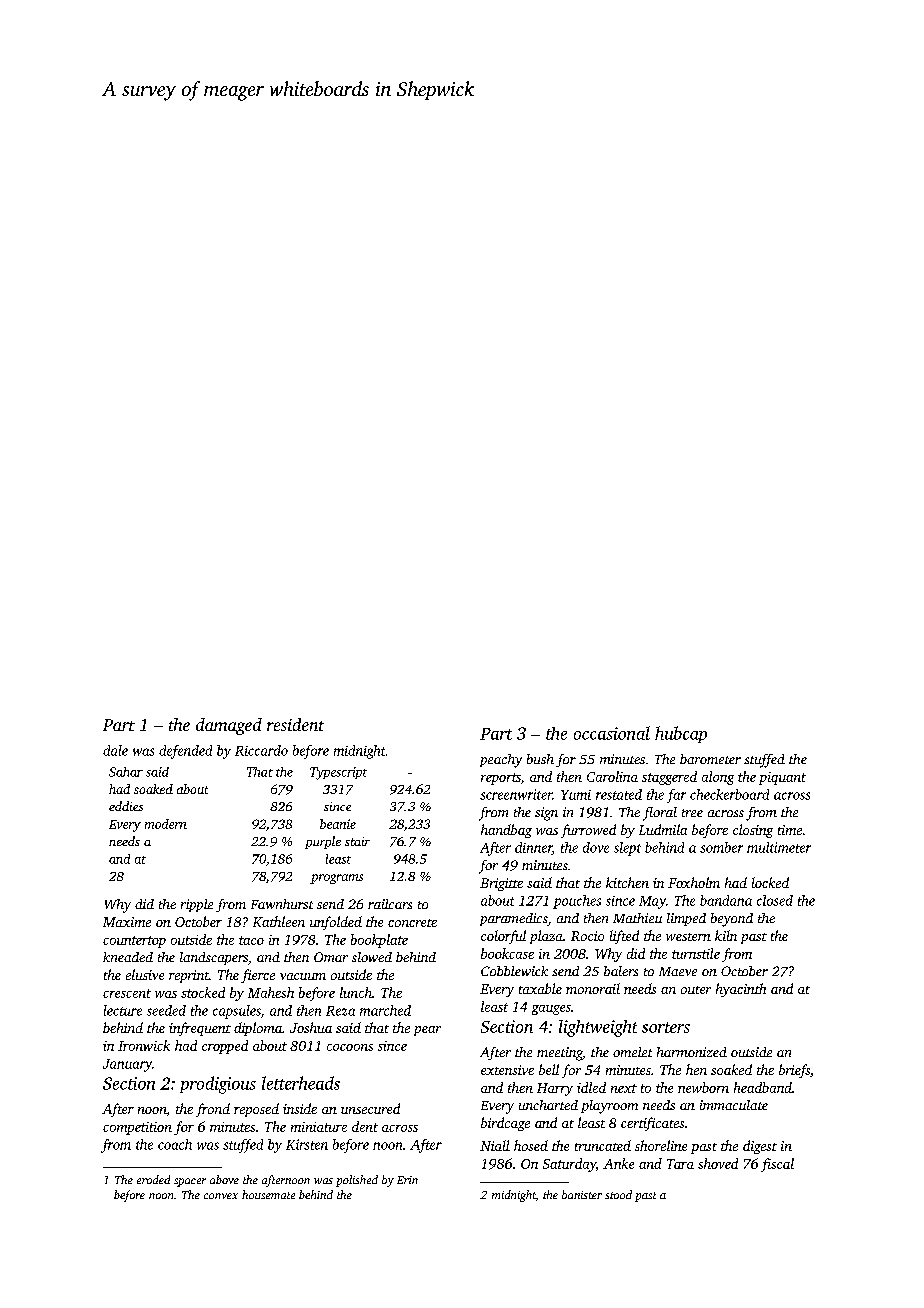 The width and height of the screenshot is (924, 1308). Describe the element at coordinates (775, 900) in the screenshot. I see `closed` at that location.
